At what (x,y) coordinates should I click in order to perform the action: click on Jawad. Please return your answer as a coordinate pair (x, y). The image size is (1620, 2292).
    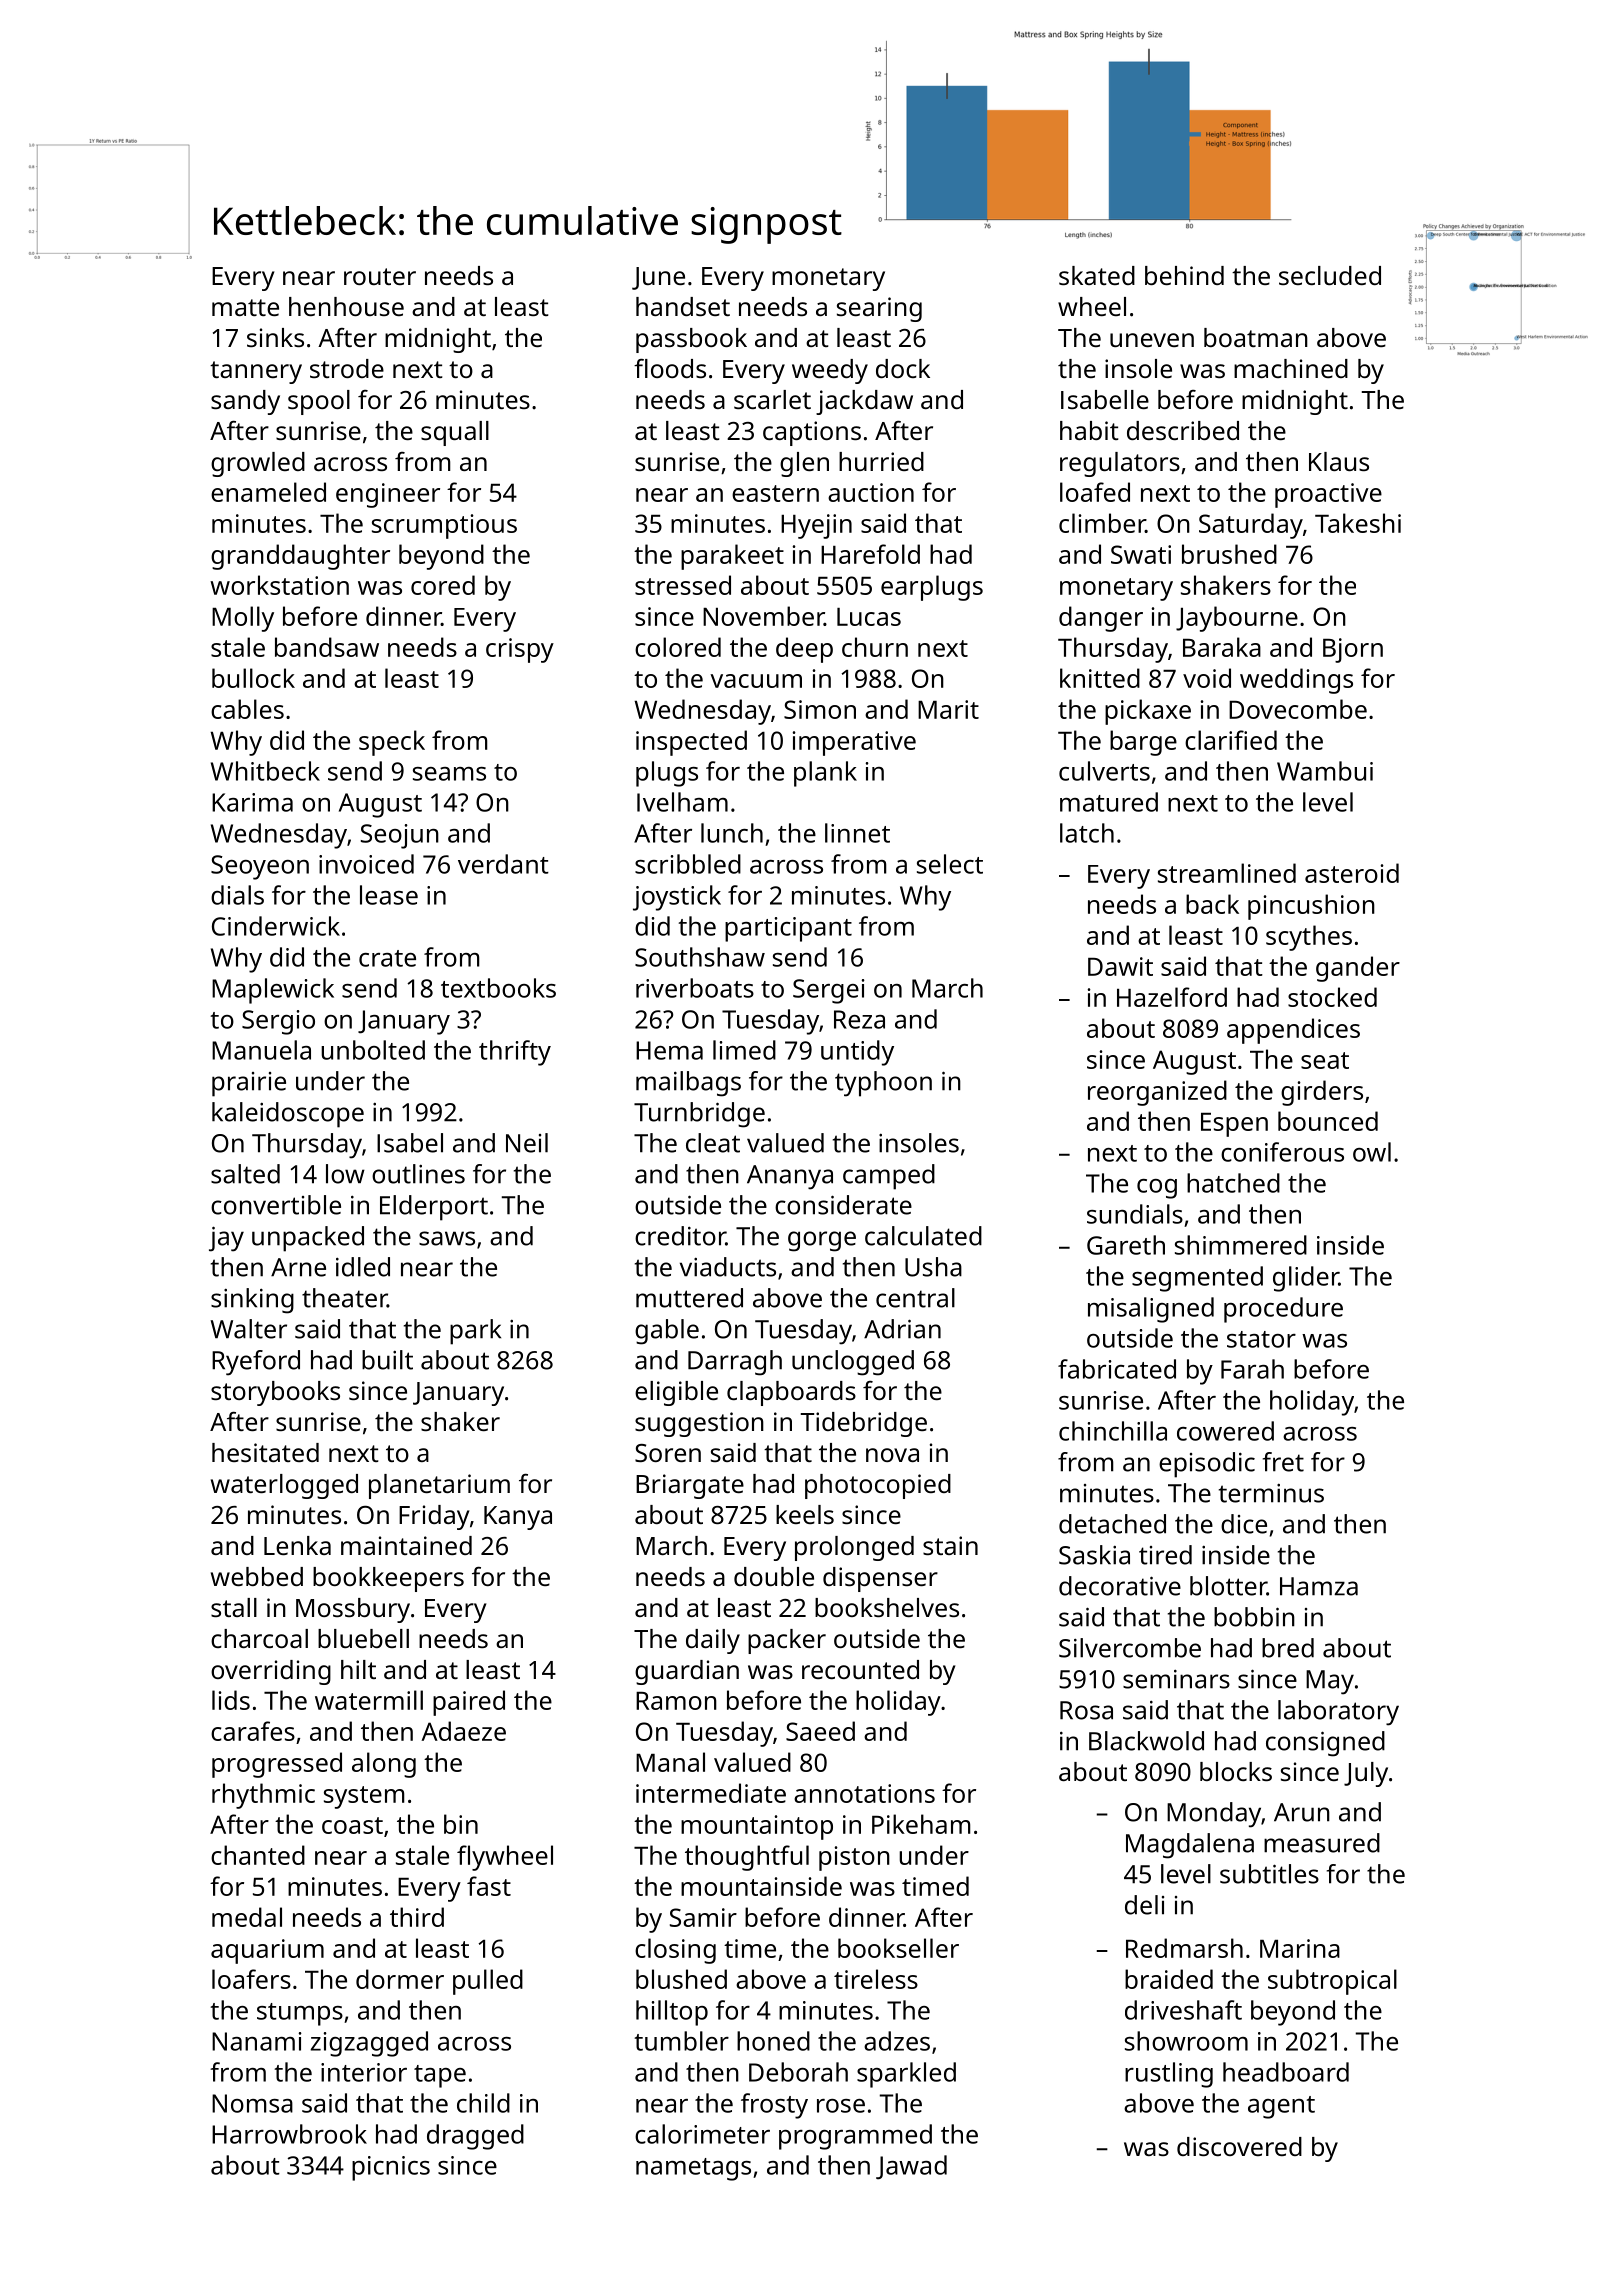
    Looking at the image, I should click on (911, 2167).
